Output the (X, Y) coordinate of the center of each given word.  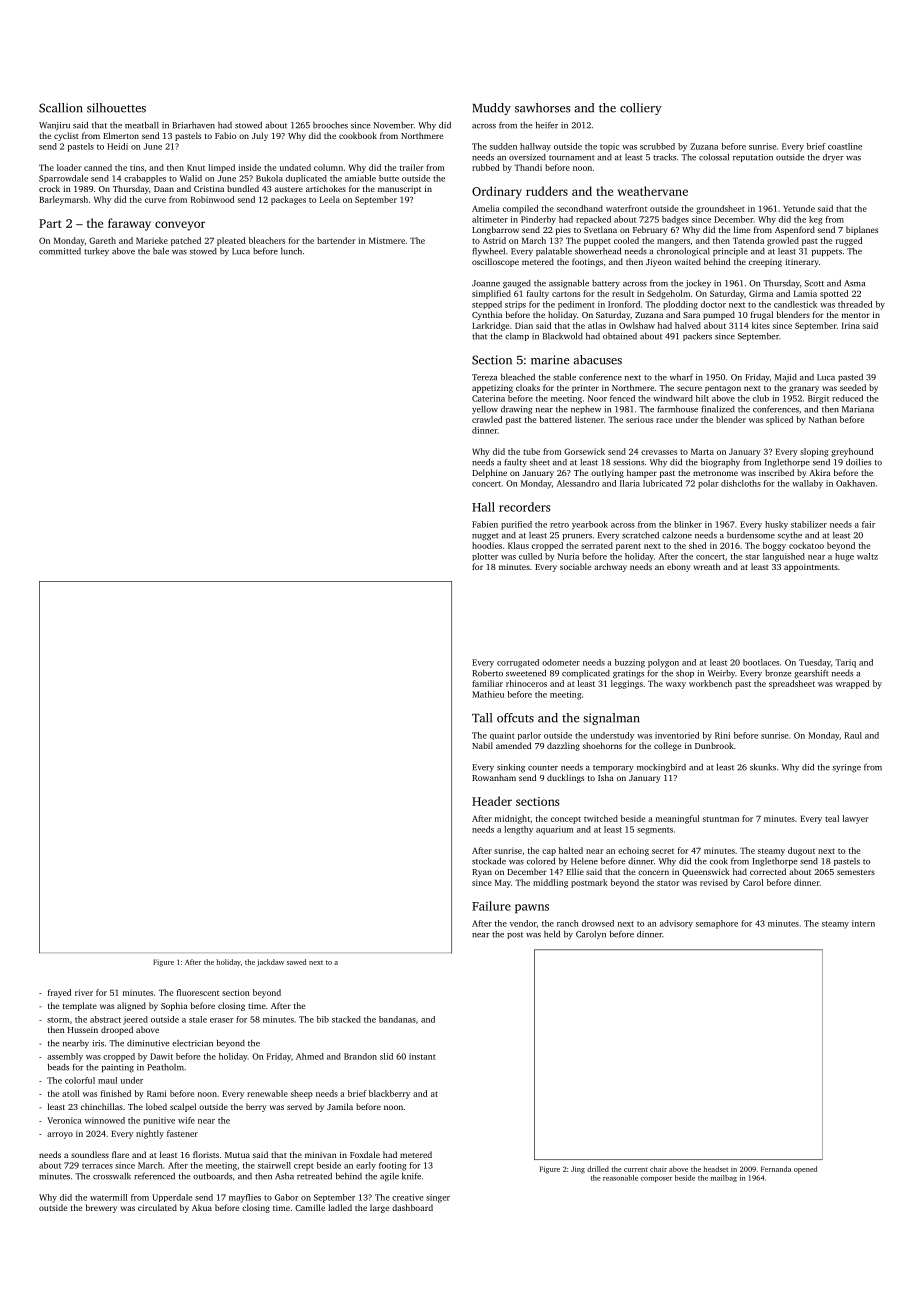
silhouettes (116, 108)
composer (656, 1179)
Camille (310, 1207)
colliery (641, 109)
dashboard (412, 1207)
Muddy (492, 109)
